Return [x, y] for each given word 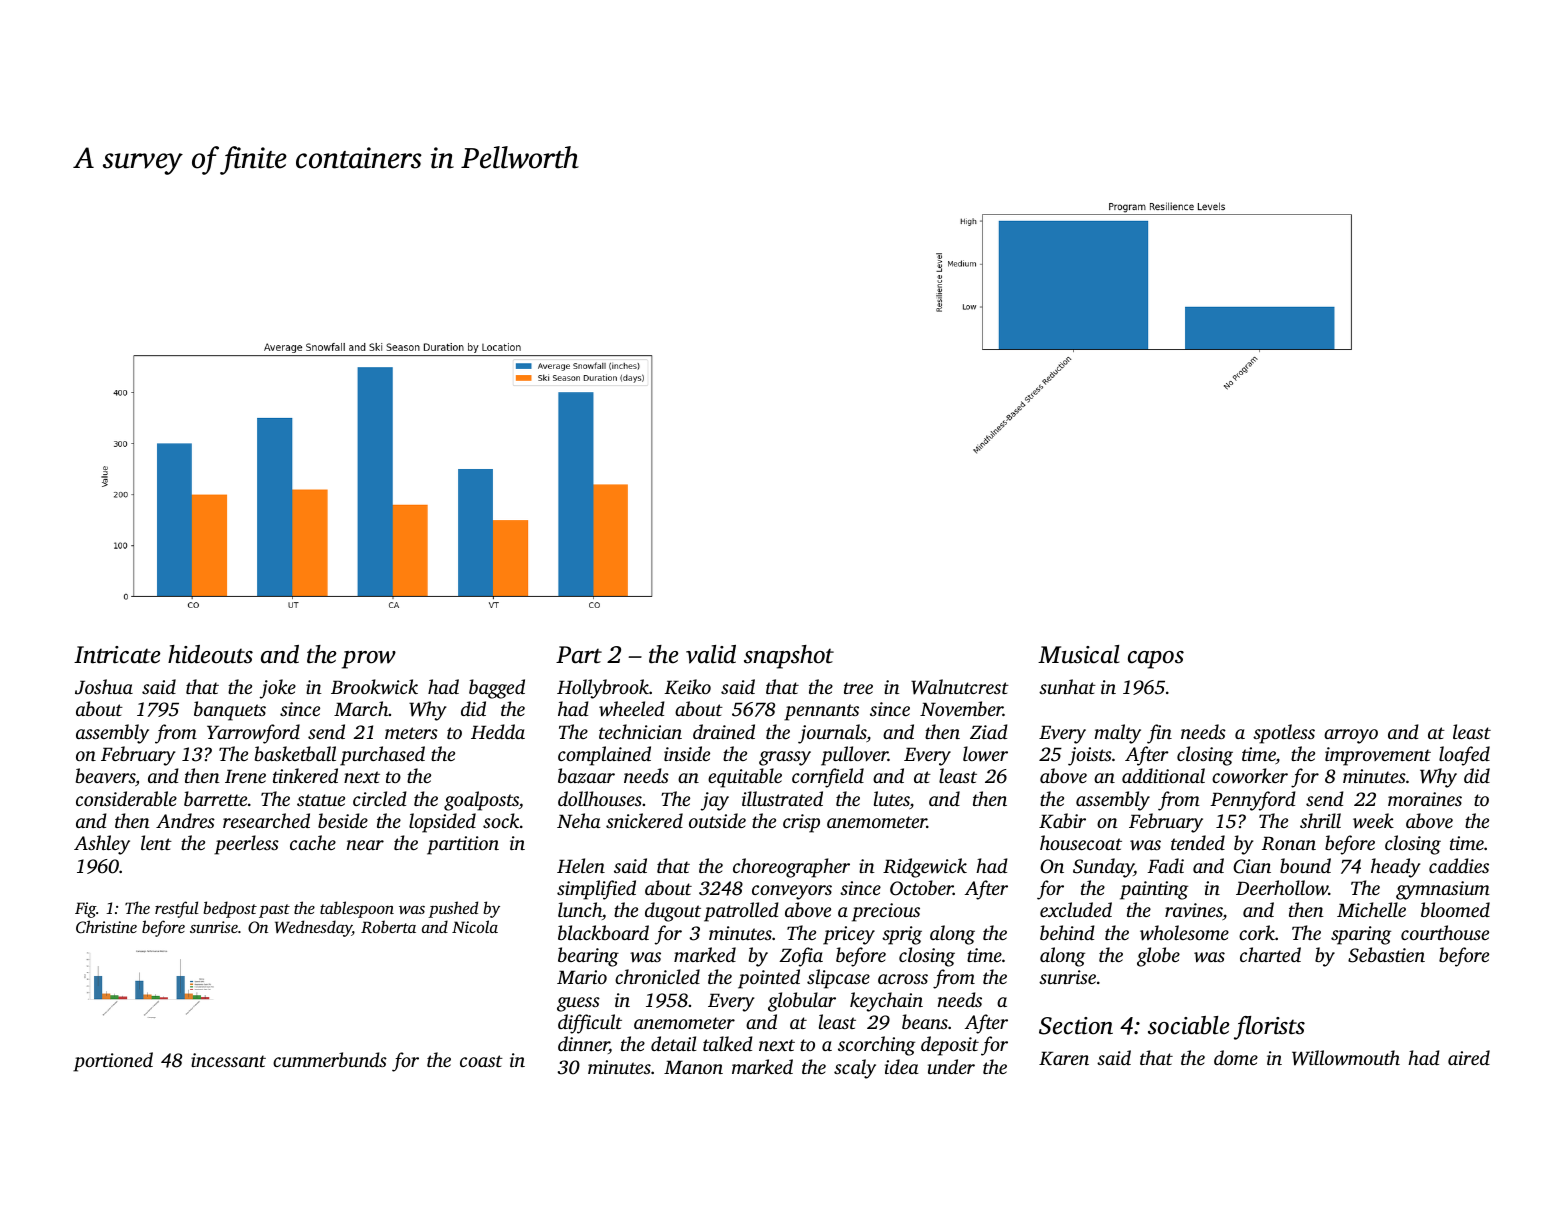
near [365, 845]
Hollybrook [603, 689]
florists [1269, 1028]
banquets [230, 711]
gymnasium [1443, 890]
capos [1156, 660]
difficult [590, 1024]
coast [481, 1061]
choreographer [791, 868]
